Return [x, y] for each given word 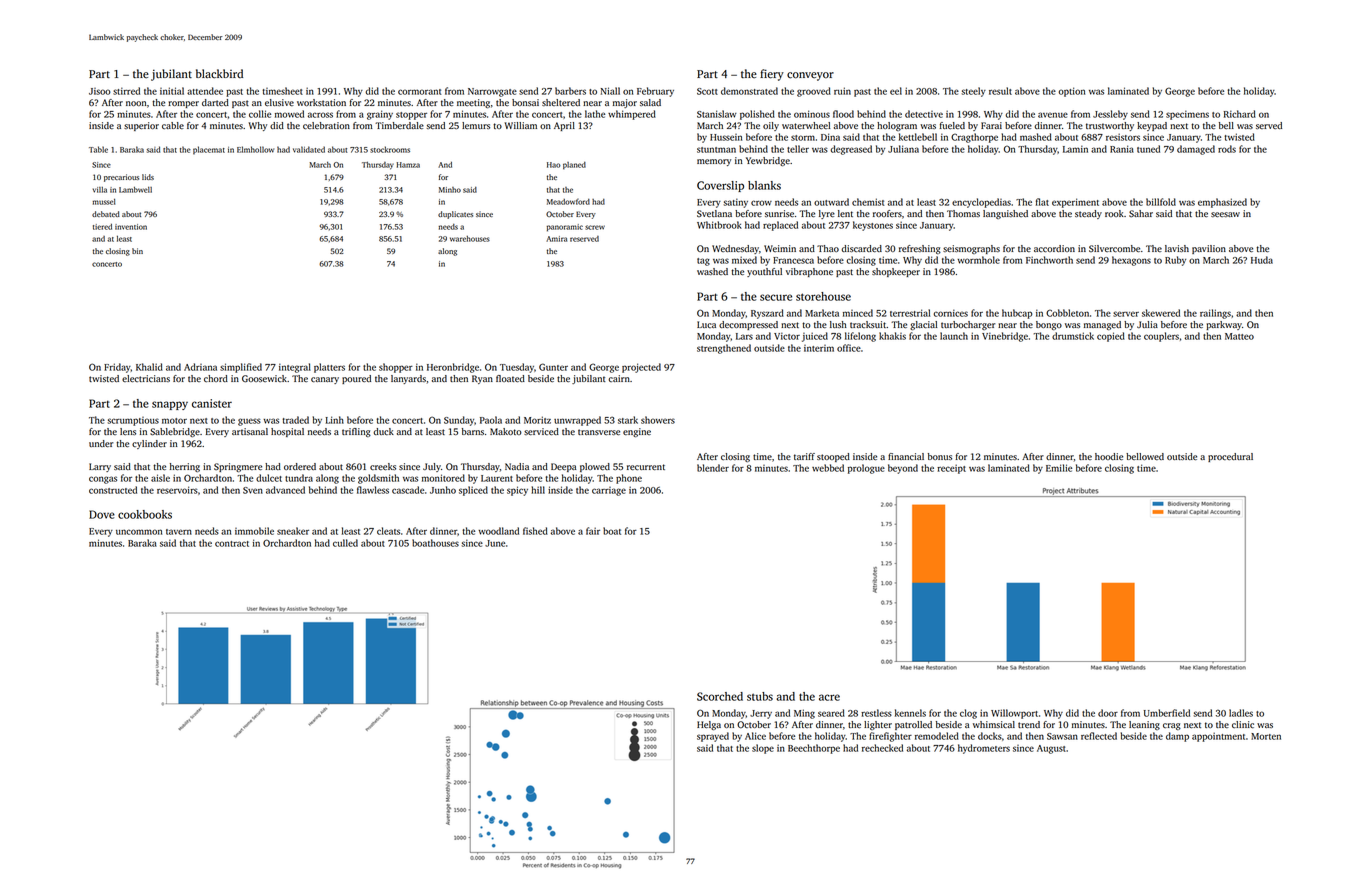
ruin [842, 91]
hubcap [1017, 314]
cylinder [149, 444]
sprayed [713, 737]
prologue [866, 469]
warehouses [470, 239]
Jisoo [100, 91]
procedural [1230, 457]
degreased [851, 150]
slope [763, 749]
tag [703, 262]
